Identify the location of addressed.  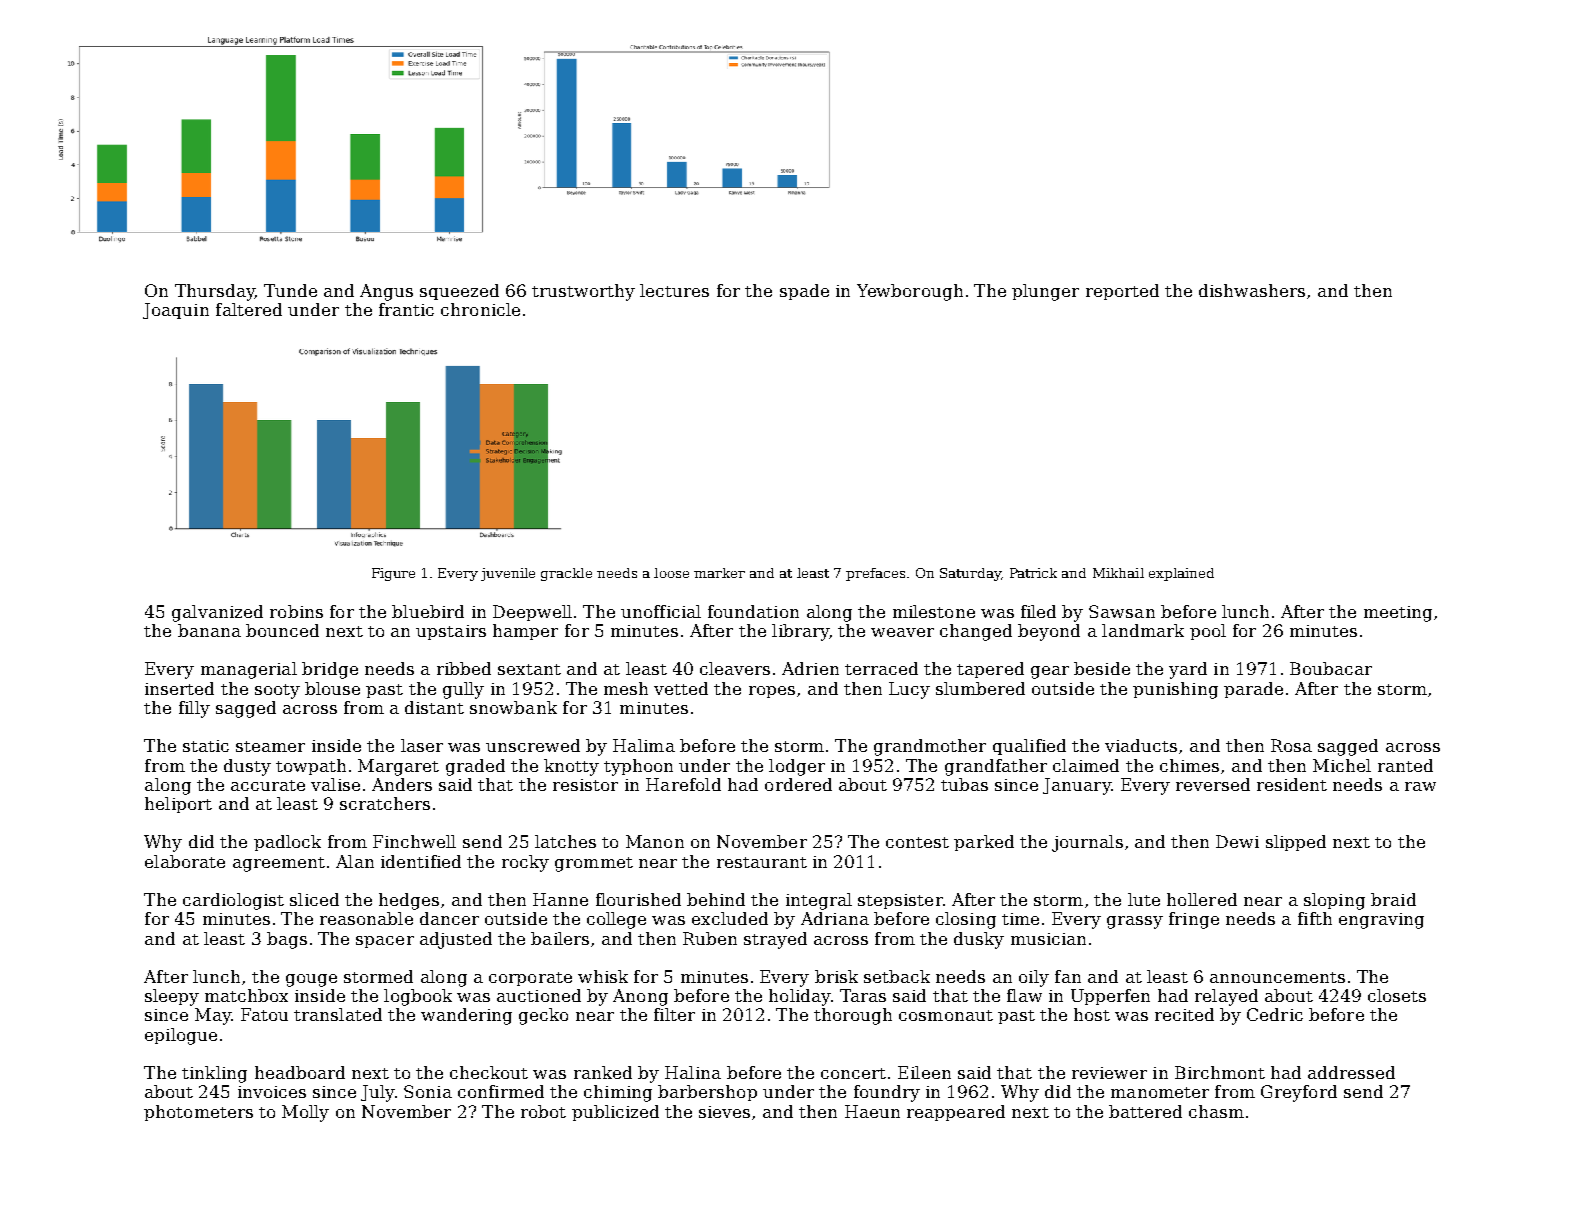
(1351, 1072).
